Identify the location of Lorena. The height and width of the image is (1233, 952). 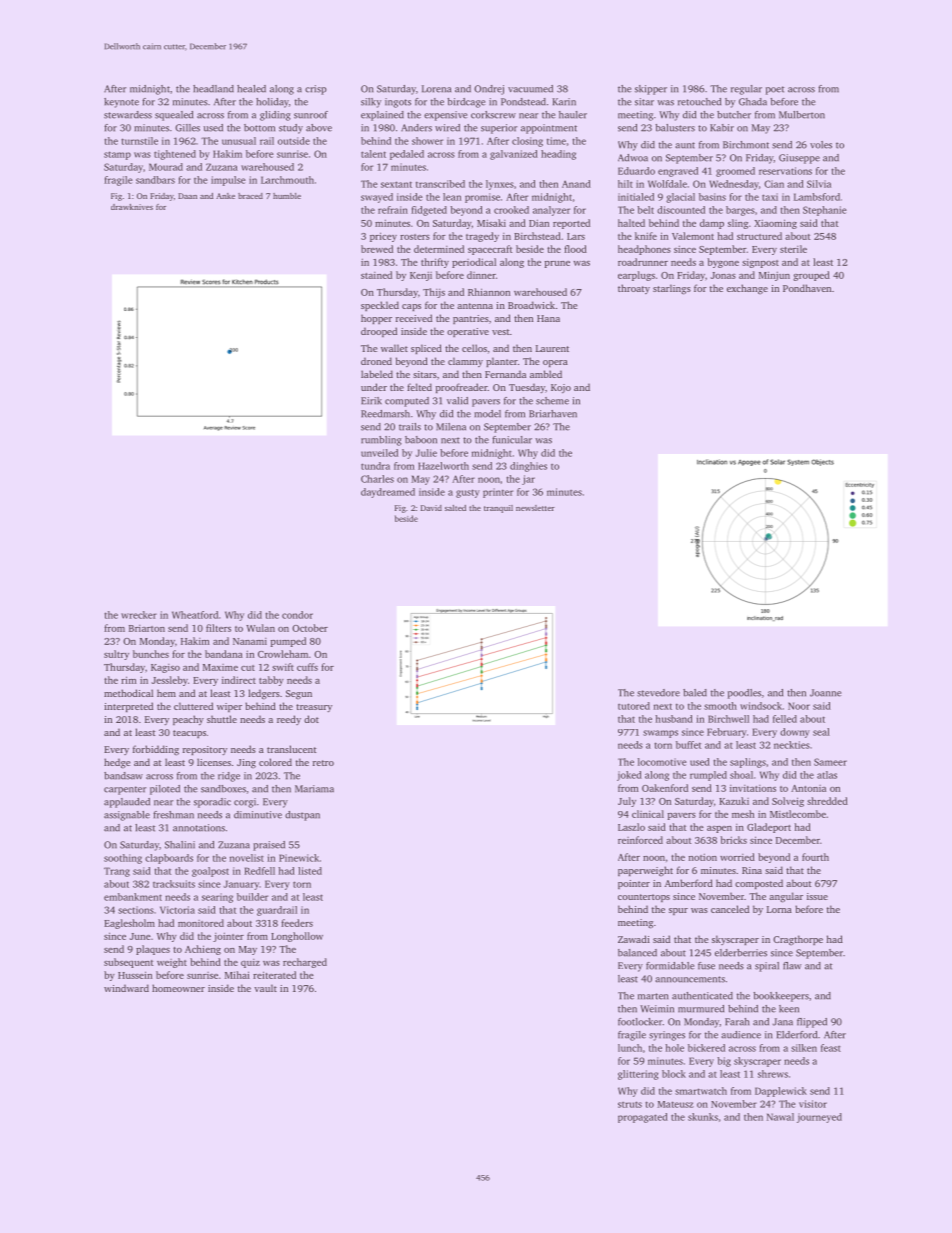
(436, 89).
